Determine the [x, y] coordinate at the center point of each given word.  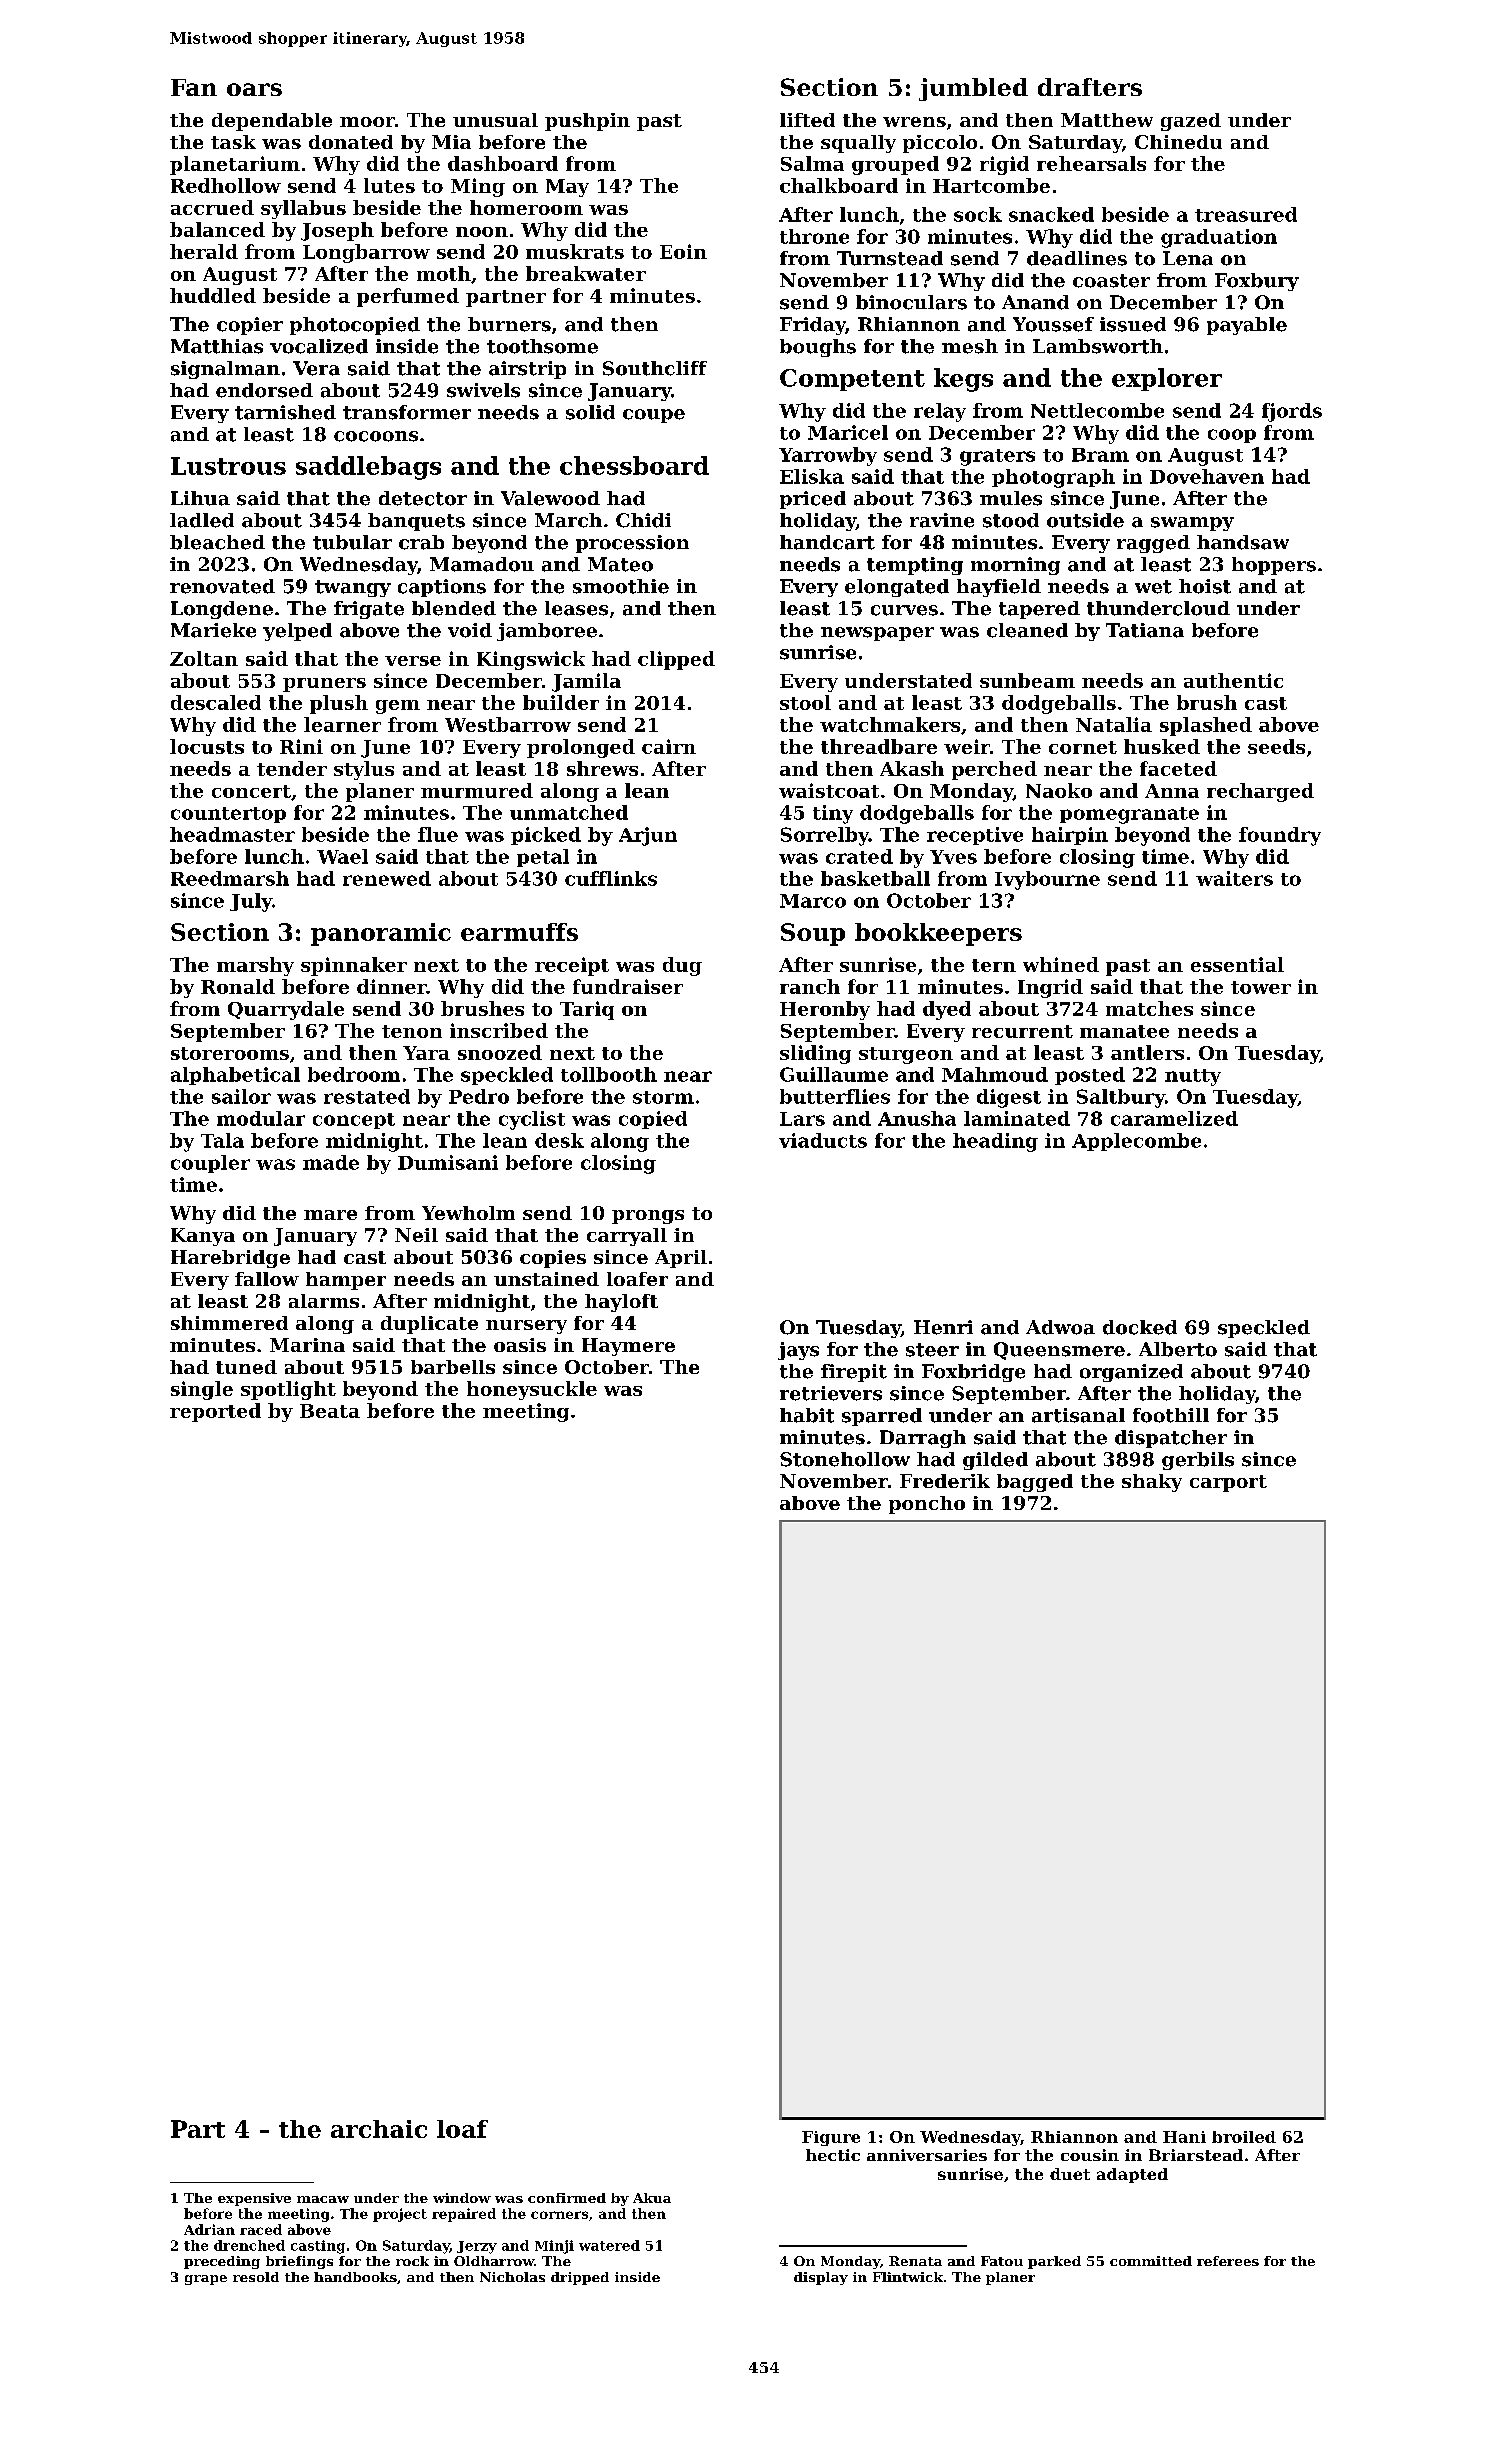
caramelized [1174, 1118]
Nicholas [512, 2277]
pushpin [587, 122]
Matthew [1107, 120]
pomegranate [1129, 815]
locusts [207, 746]
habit [807, 1415]
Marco [813, 901]
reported [215, 1412]
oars [254, 89]
